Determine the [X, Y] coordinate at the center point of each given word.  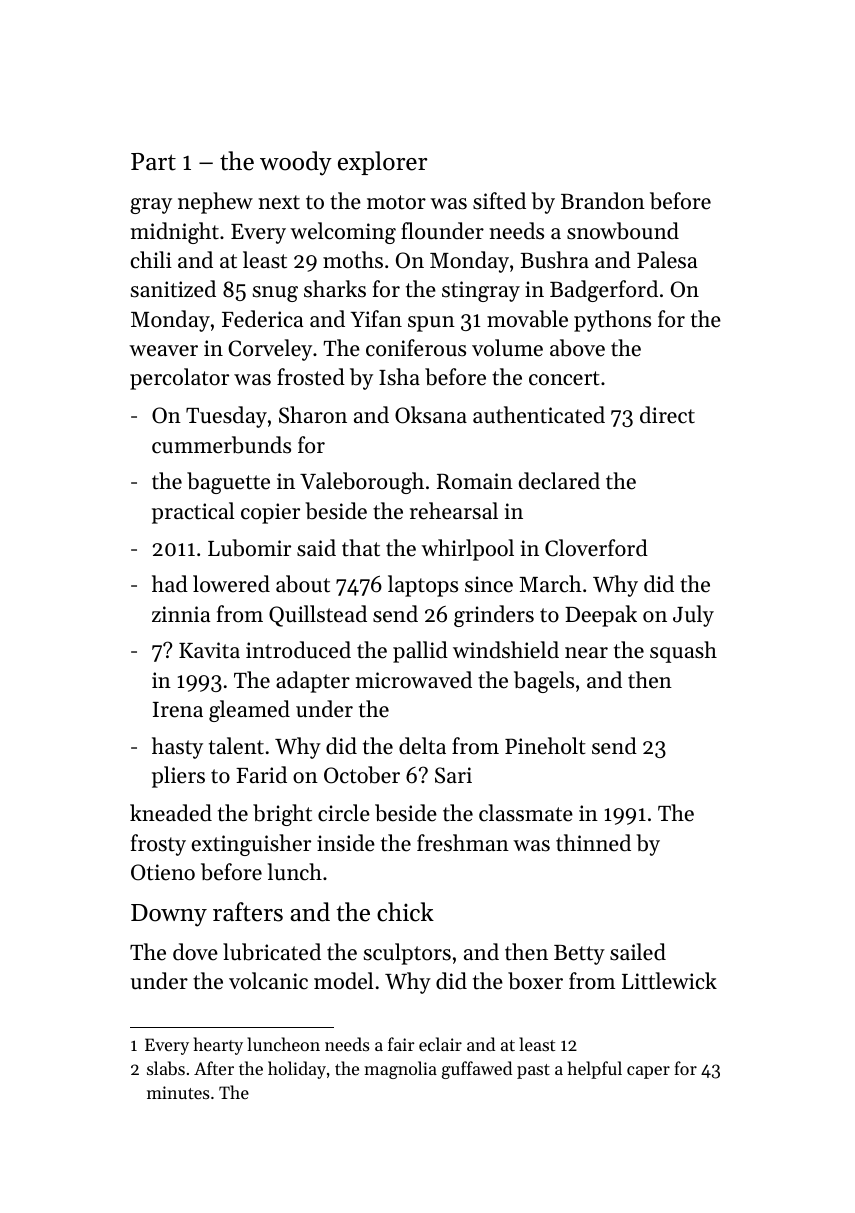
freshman [463, 843]
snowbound [623, 231]
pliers [178, 777]
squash [683, 652]
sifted [499, 201]
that [361, 548]
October [362, 775]
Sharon [313, 415]
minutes [178, 1092]
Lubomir [249, 548]
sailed [638, 952]
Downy [169, 915]
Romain [475, 481]
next [279, 202]
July [693, 616]
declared [559, 481]
